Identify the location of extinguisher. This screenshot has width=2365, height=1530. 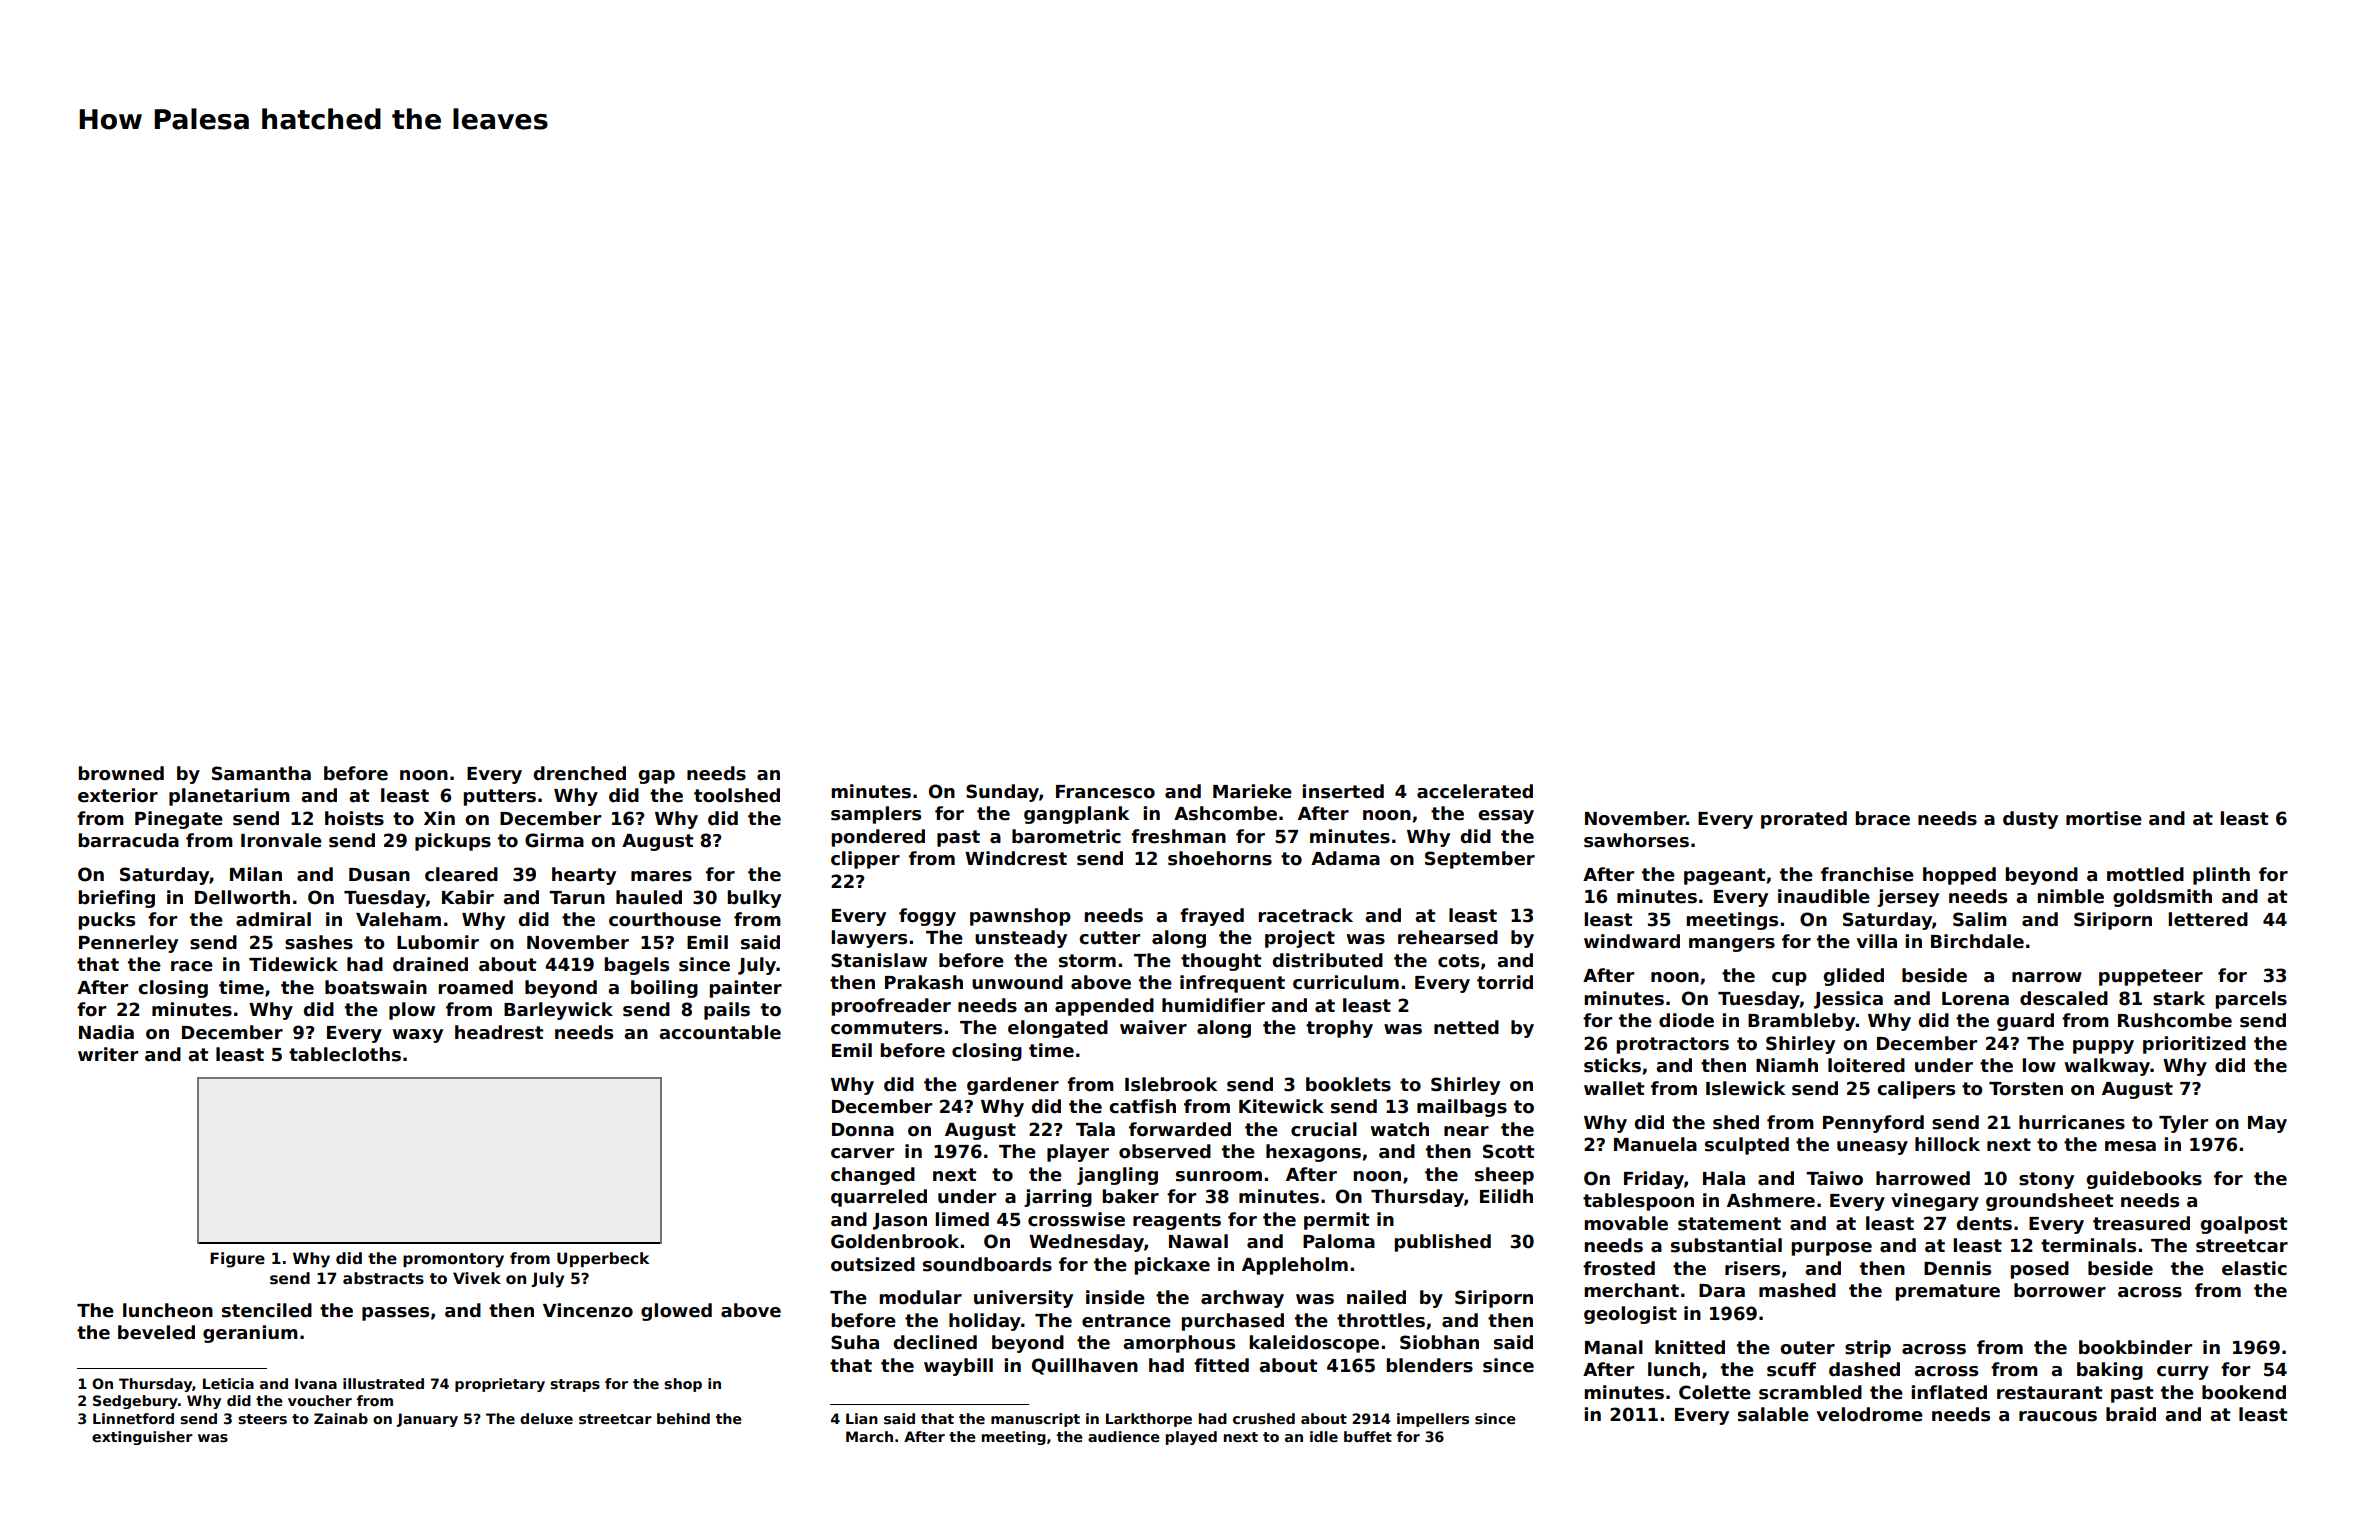
(142, 1438).
